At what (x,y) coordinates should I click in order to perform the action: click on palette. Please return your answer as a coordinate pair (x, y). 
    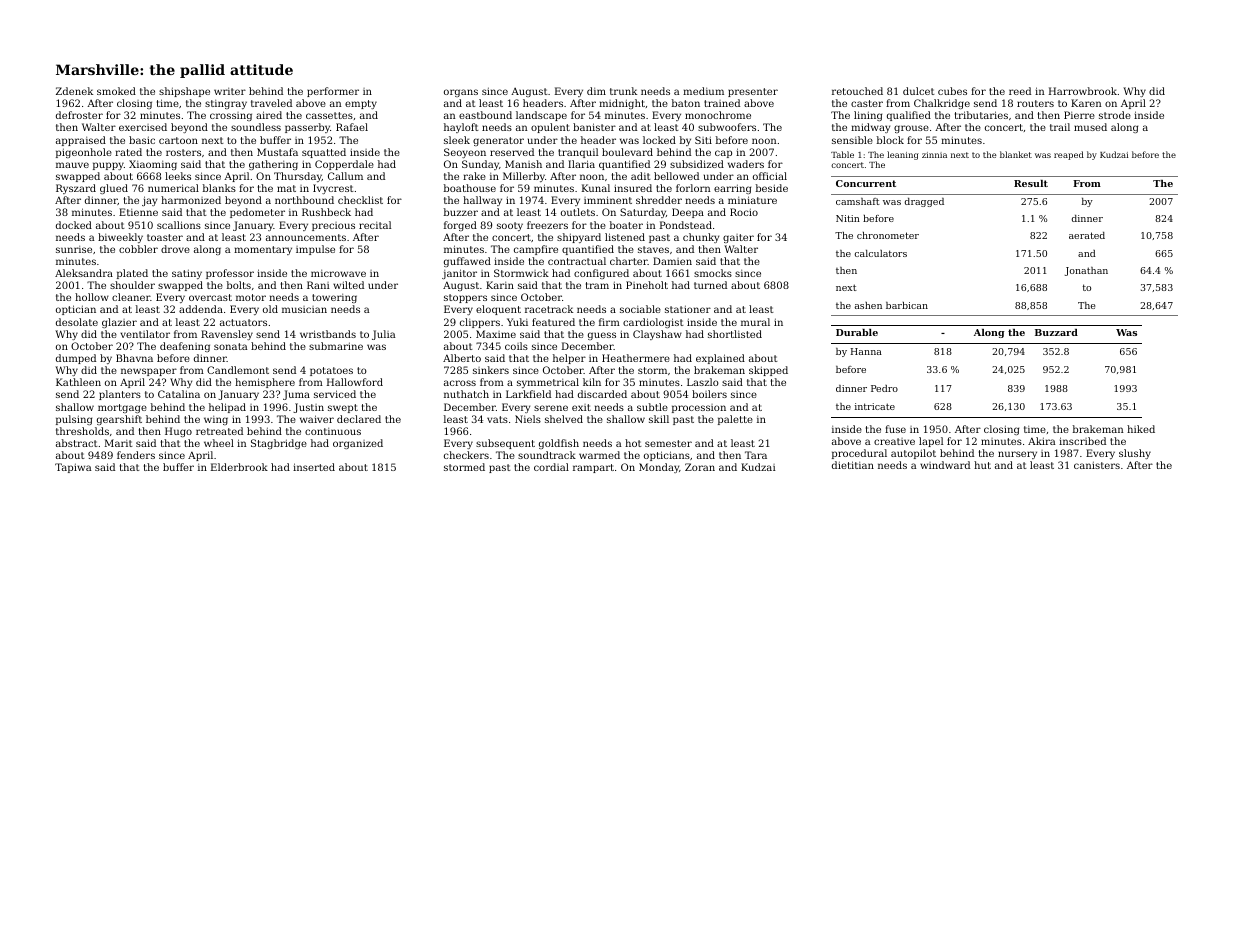
    Looking at the image, I should click on (735, 420).
